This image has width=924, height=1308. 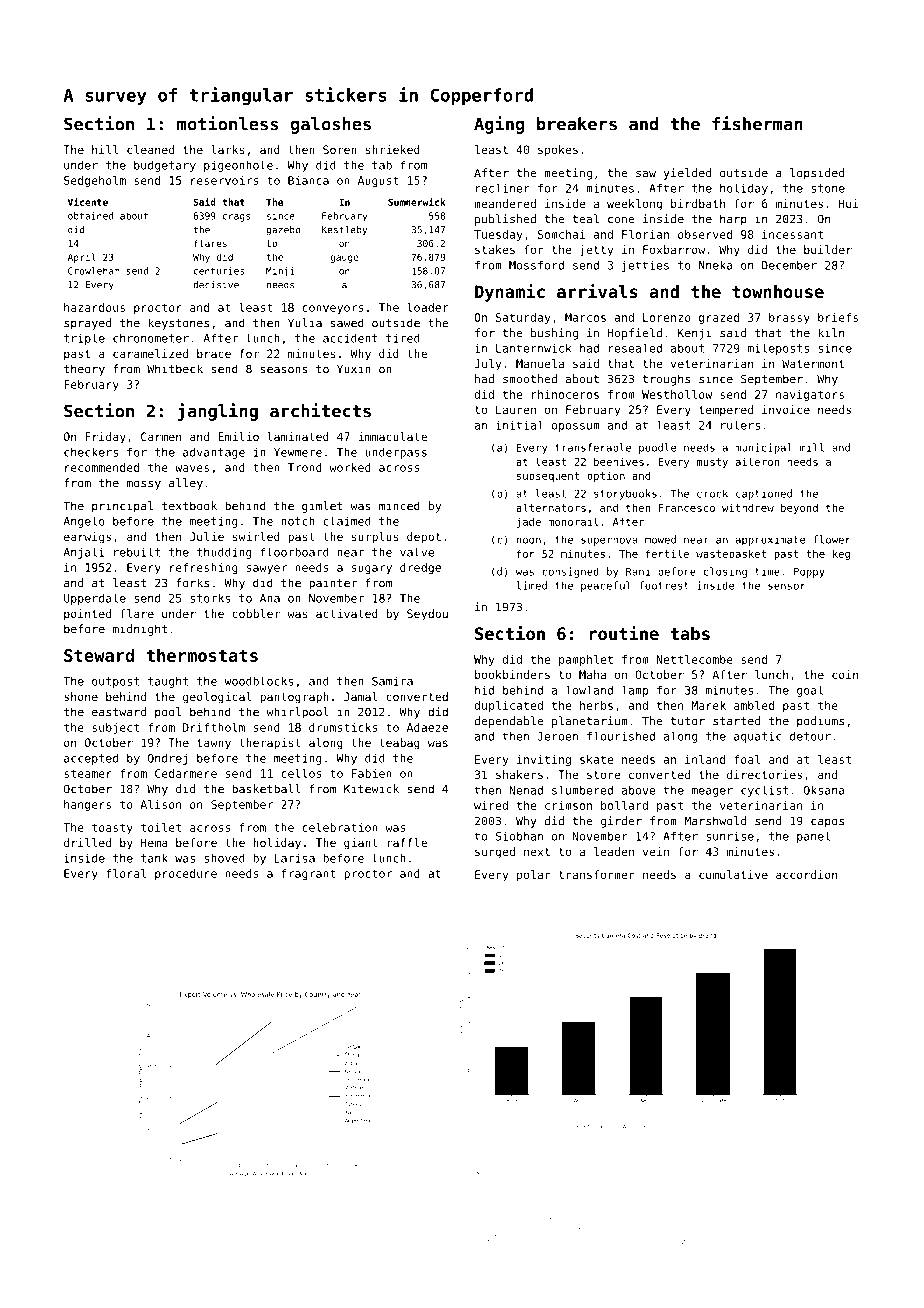 I want to click on fisherman, so click(x=757, y=123).
